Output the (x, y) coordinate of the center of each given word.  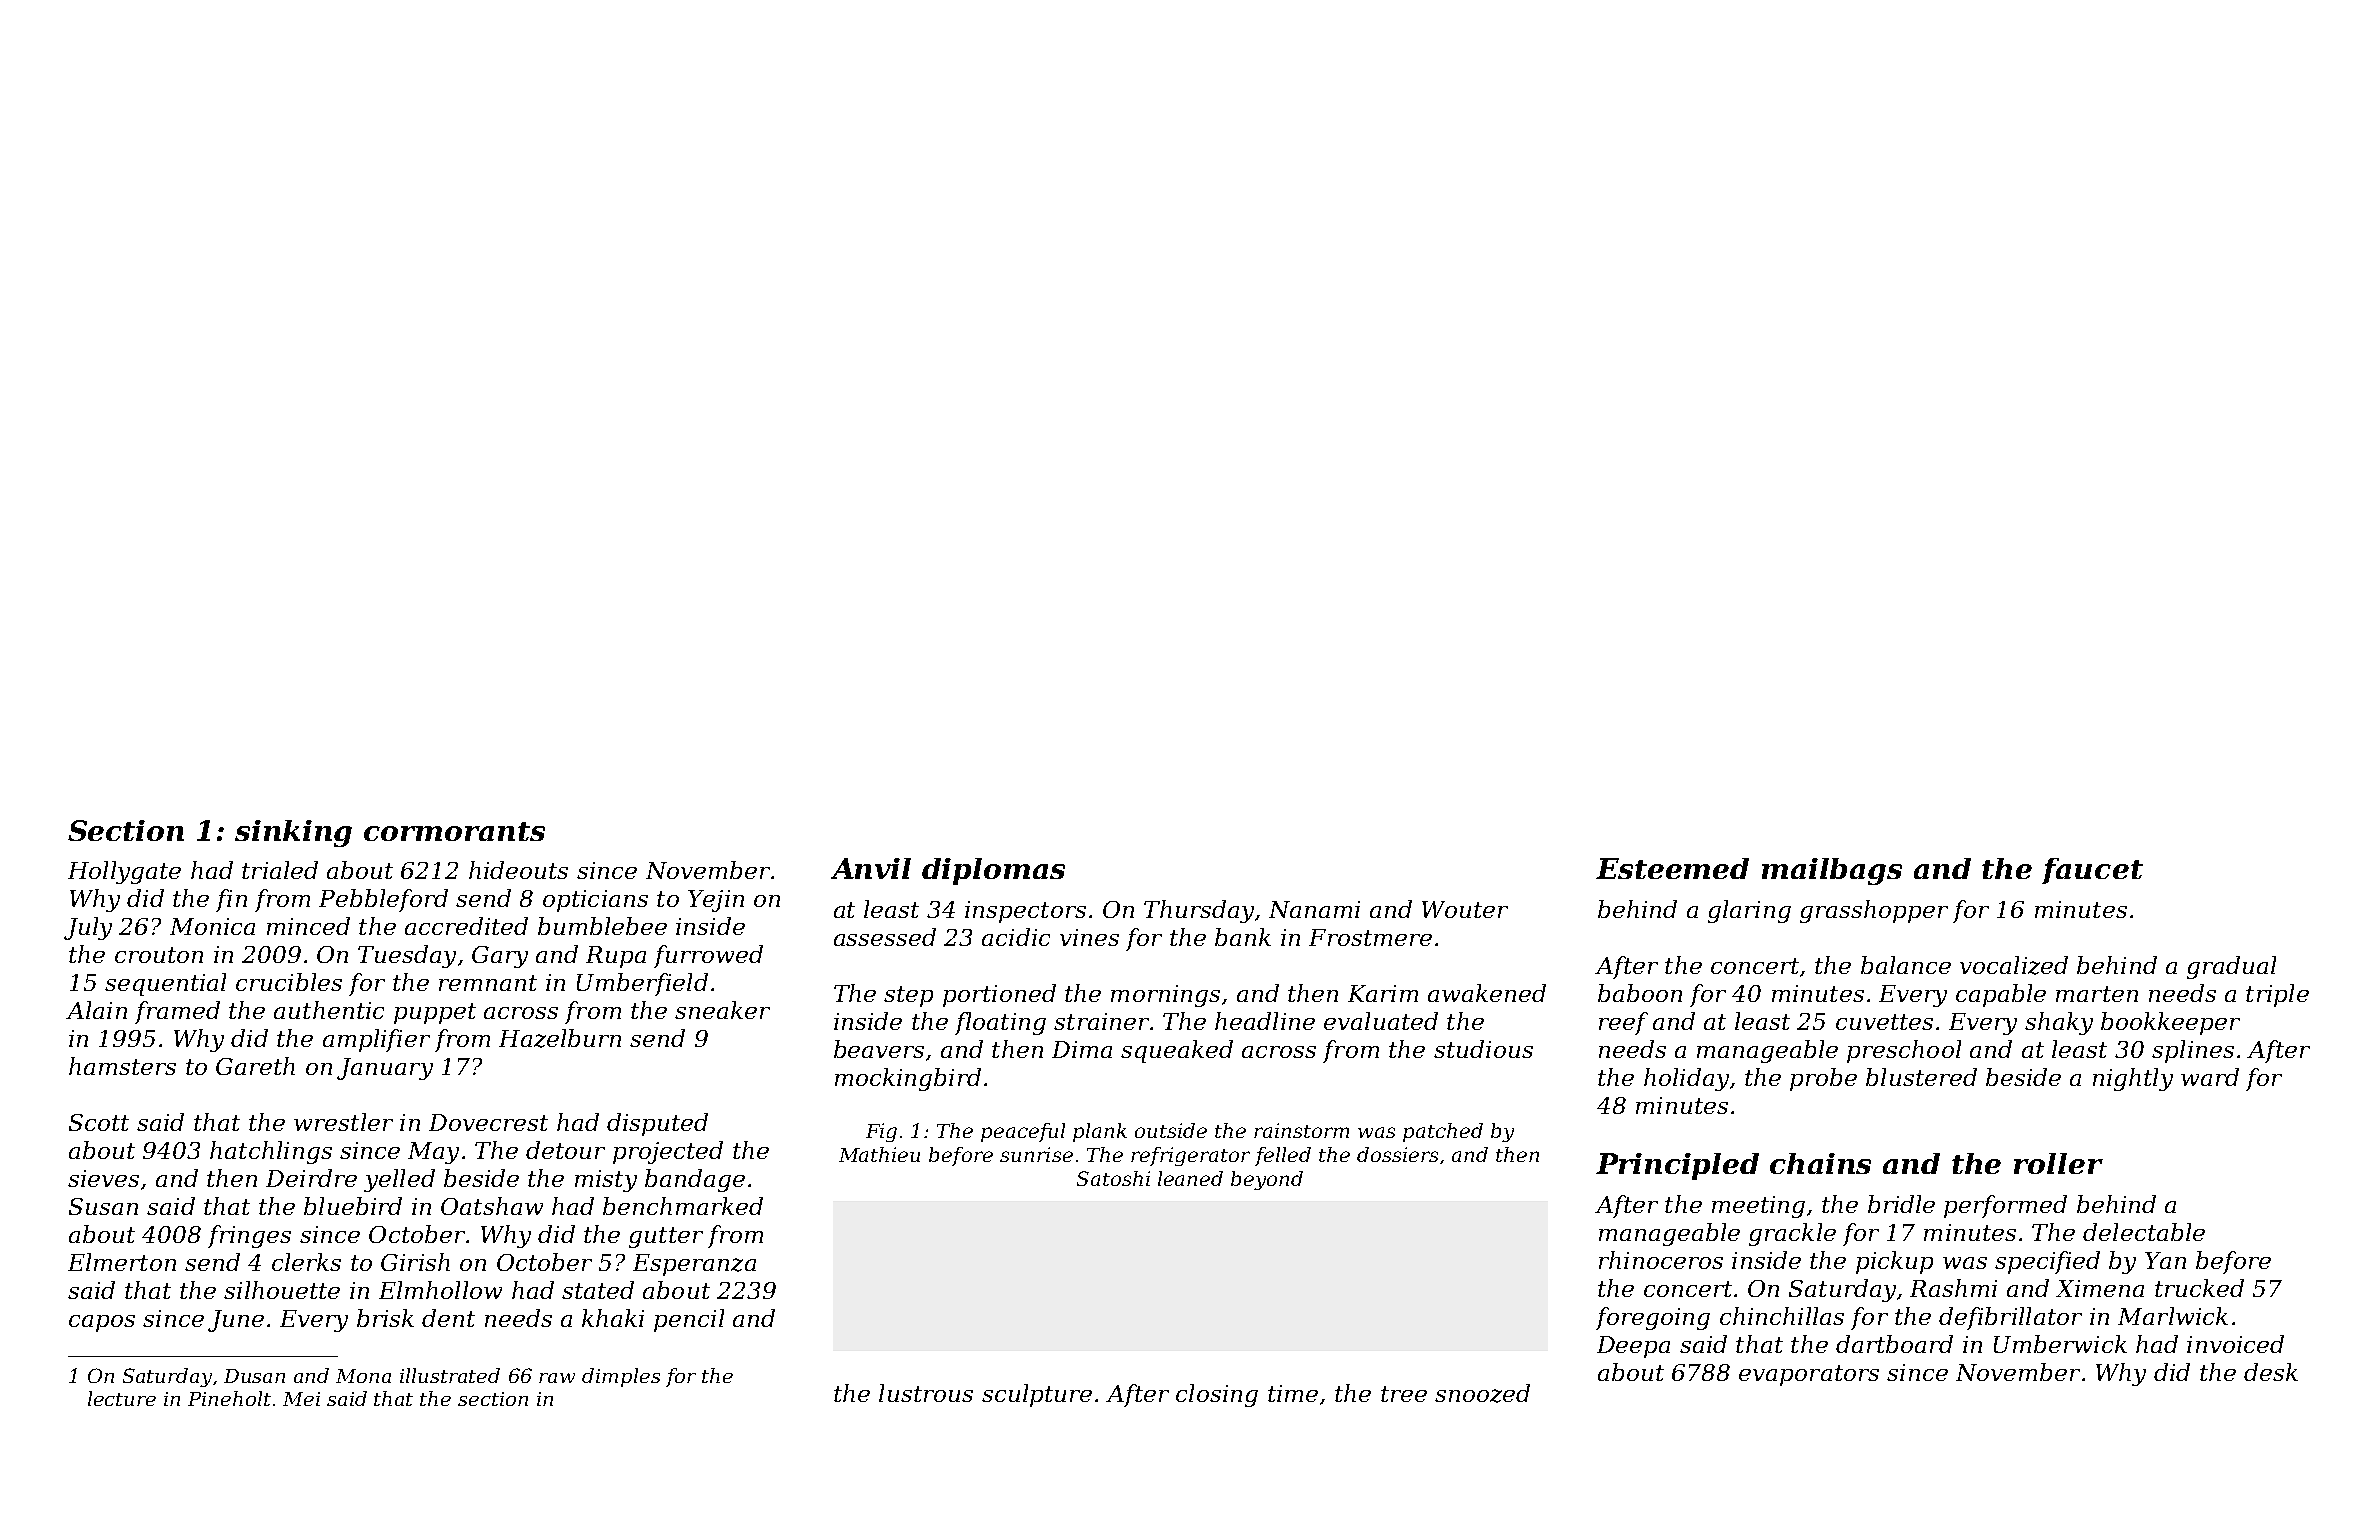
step (908, 996)
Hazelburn (560, 1038)
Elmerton (122, 1262)
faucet (2092, 871)
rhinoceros (1661, 1260)
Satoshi (1113, 1178)
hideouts (518, 870)
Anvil (871, 868)
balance (1906, 965)
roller (2058, 1163)
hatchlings (271, 1152)
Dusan (254, 1376)
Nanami (1314, 909)
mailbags (1832, 871)
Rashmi (1953, 1288)
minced (308, 926)
